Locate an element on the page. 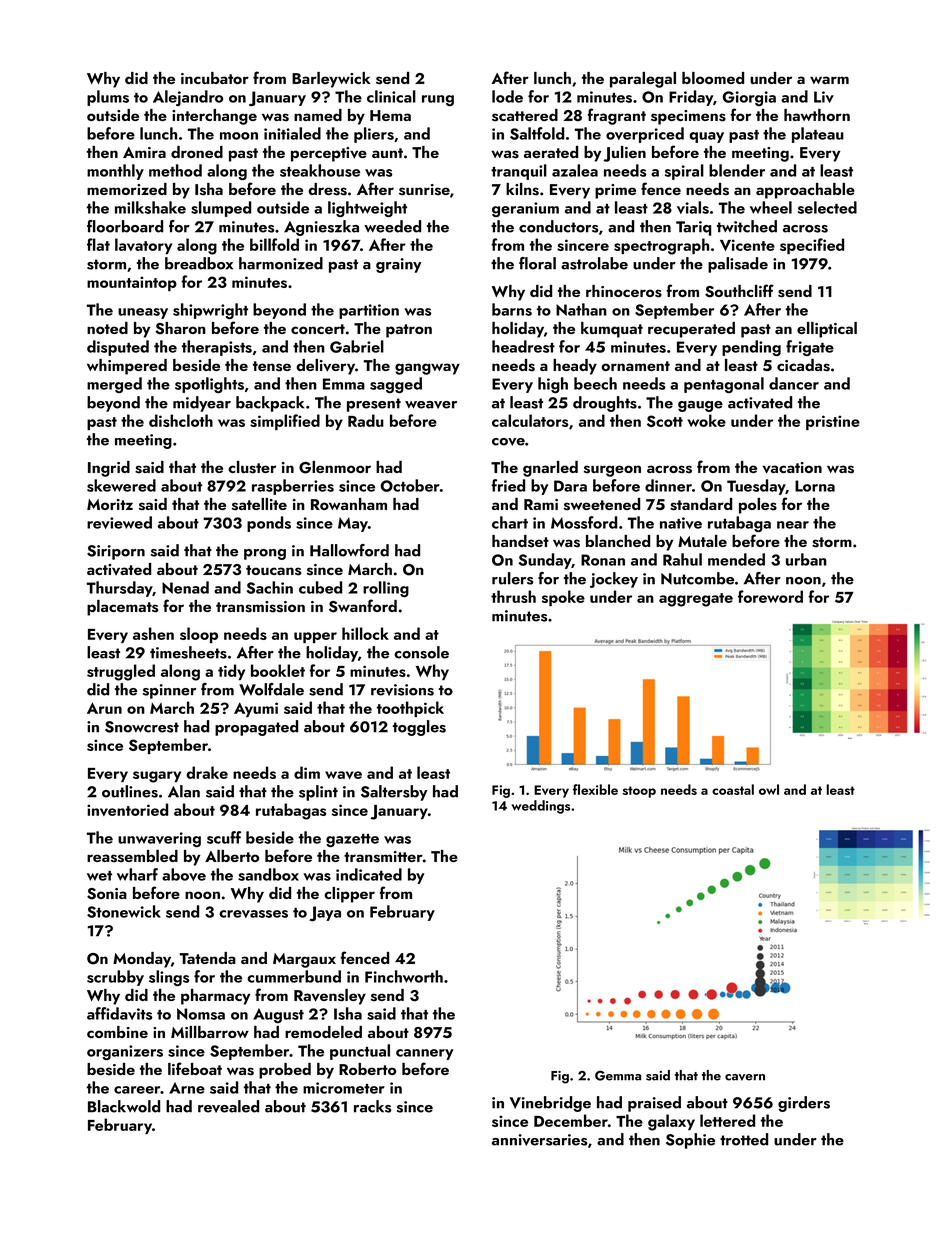  cannery is located at coordinates (424, 1054).
